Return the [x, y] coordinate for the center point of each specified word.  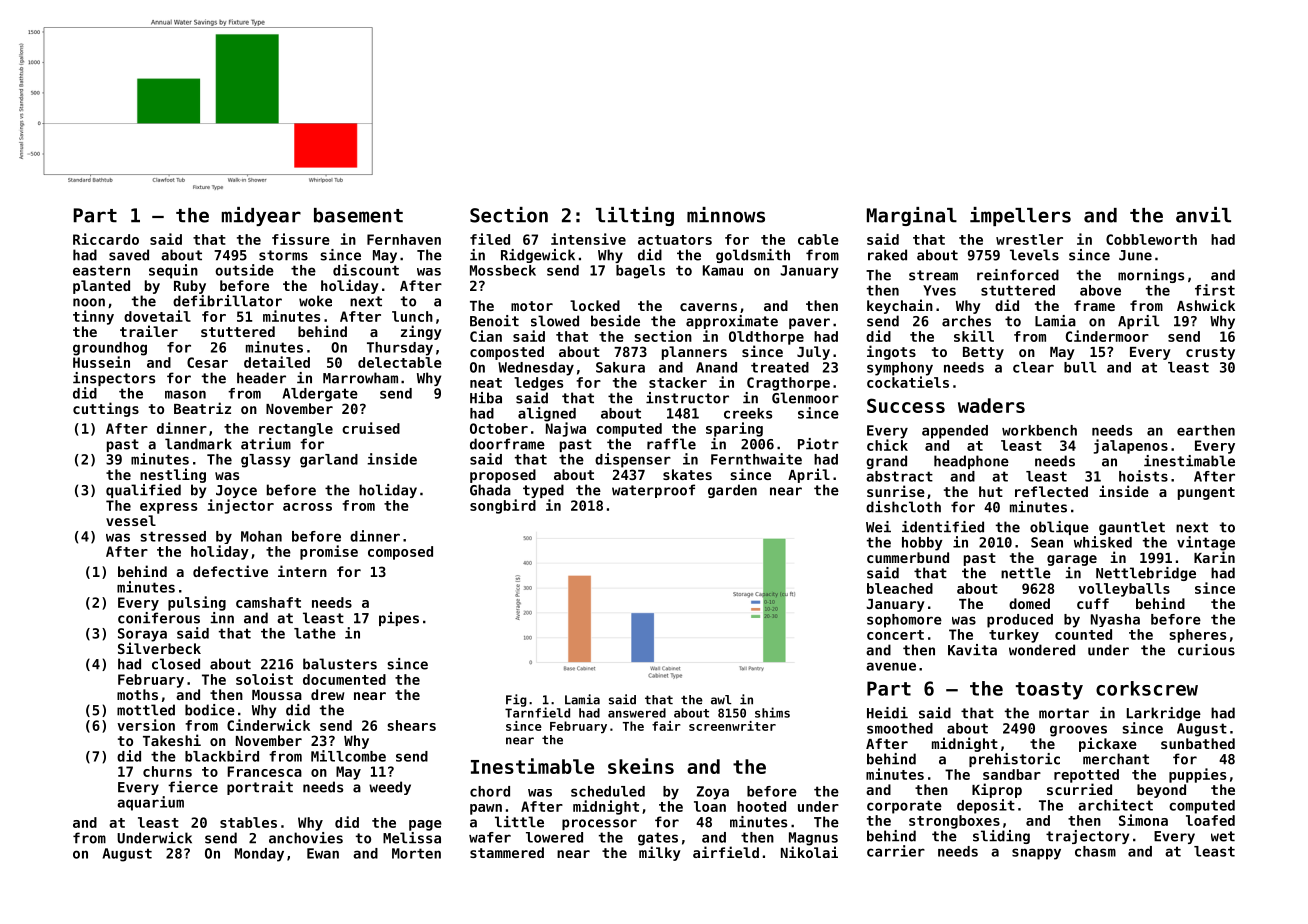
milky [660, 853]
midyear [261, 216]
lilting [635, 216]
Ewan [323, 853]
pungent [1206, 493]
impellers [1020, 216]
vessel [131, 520]
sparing [734, 429]
